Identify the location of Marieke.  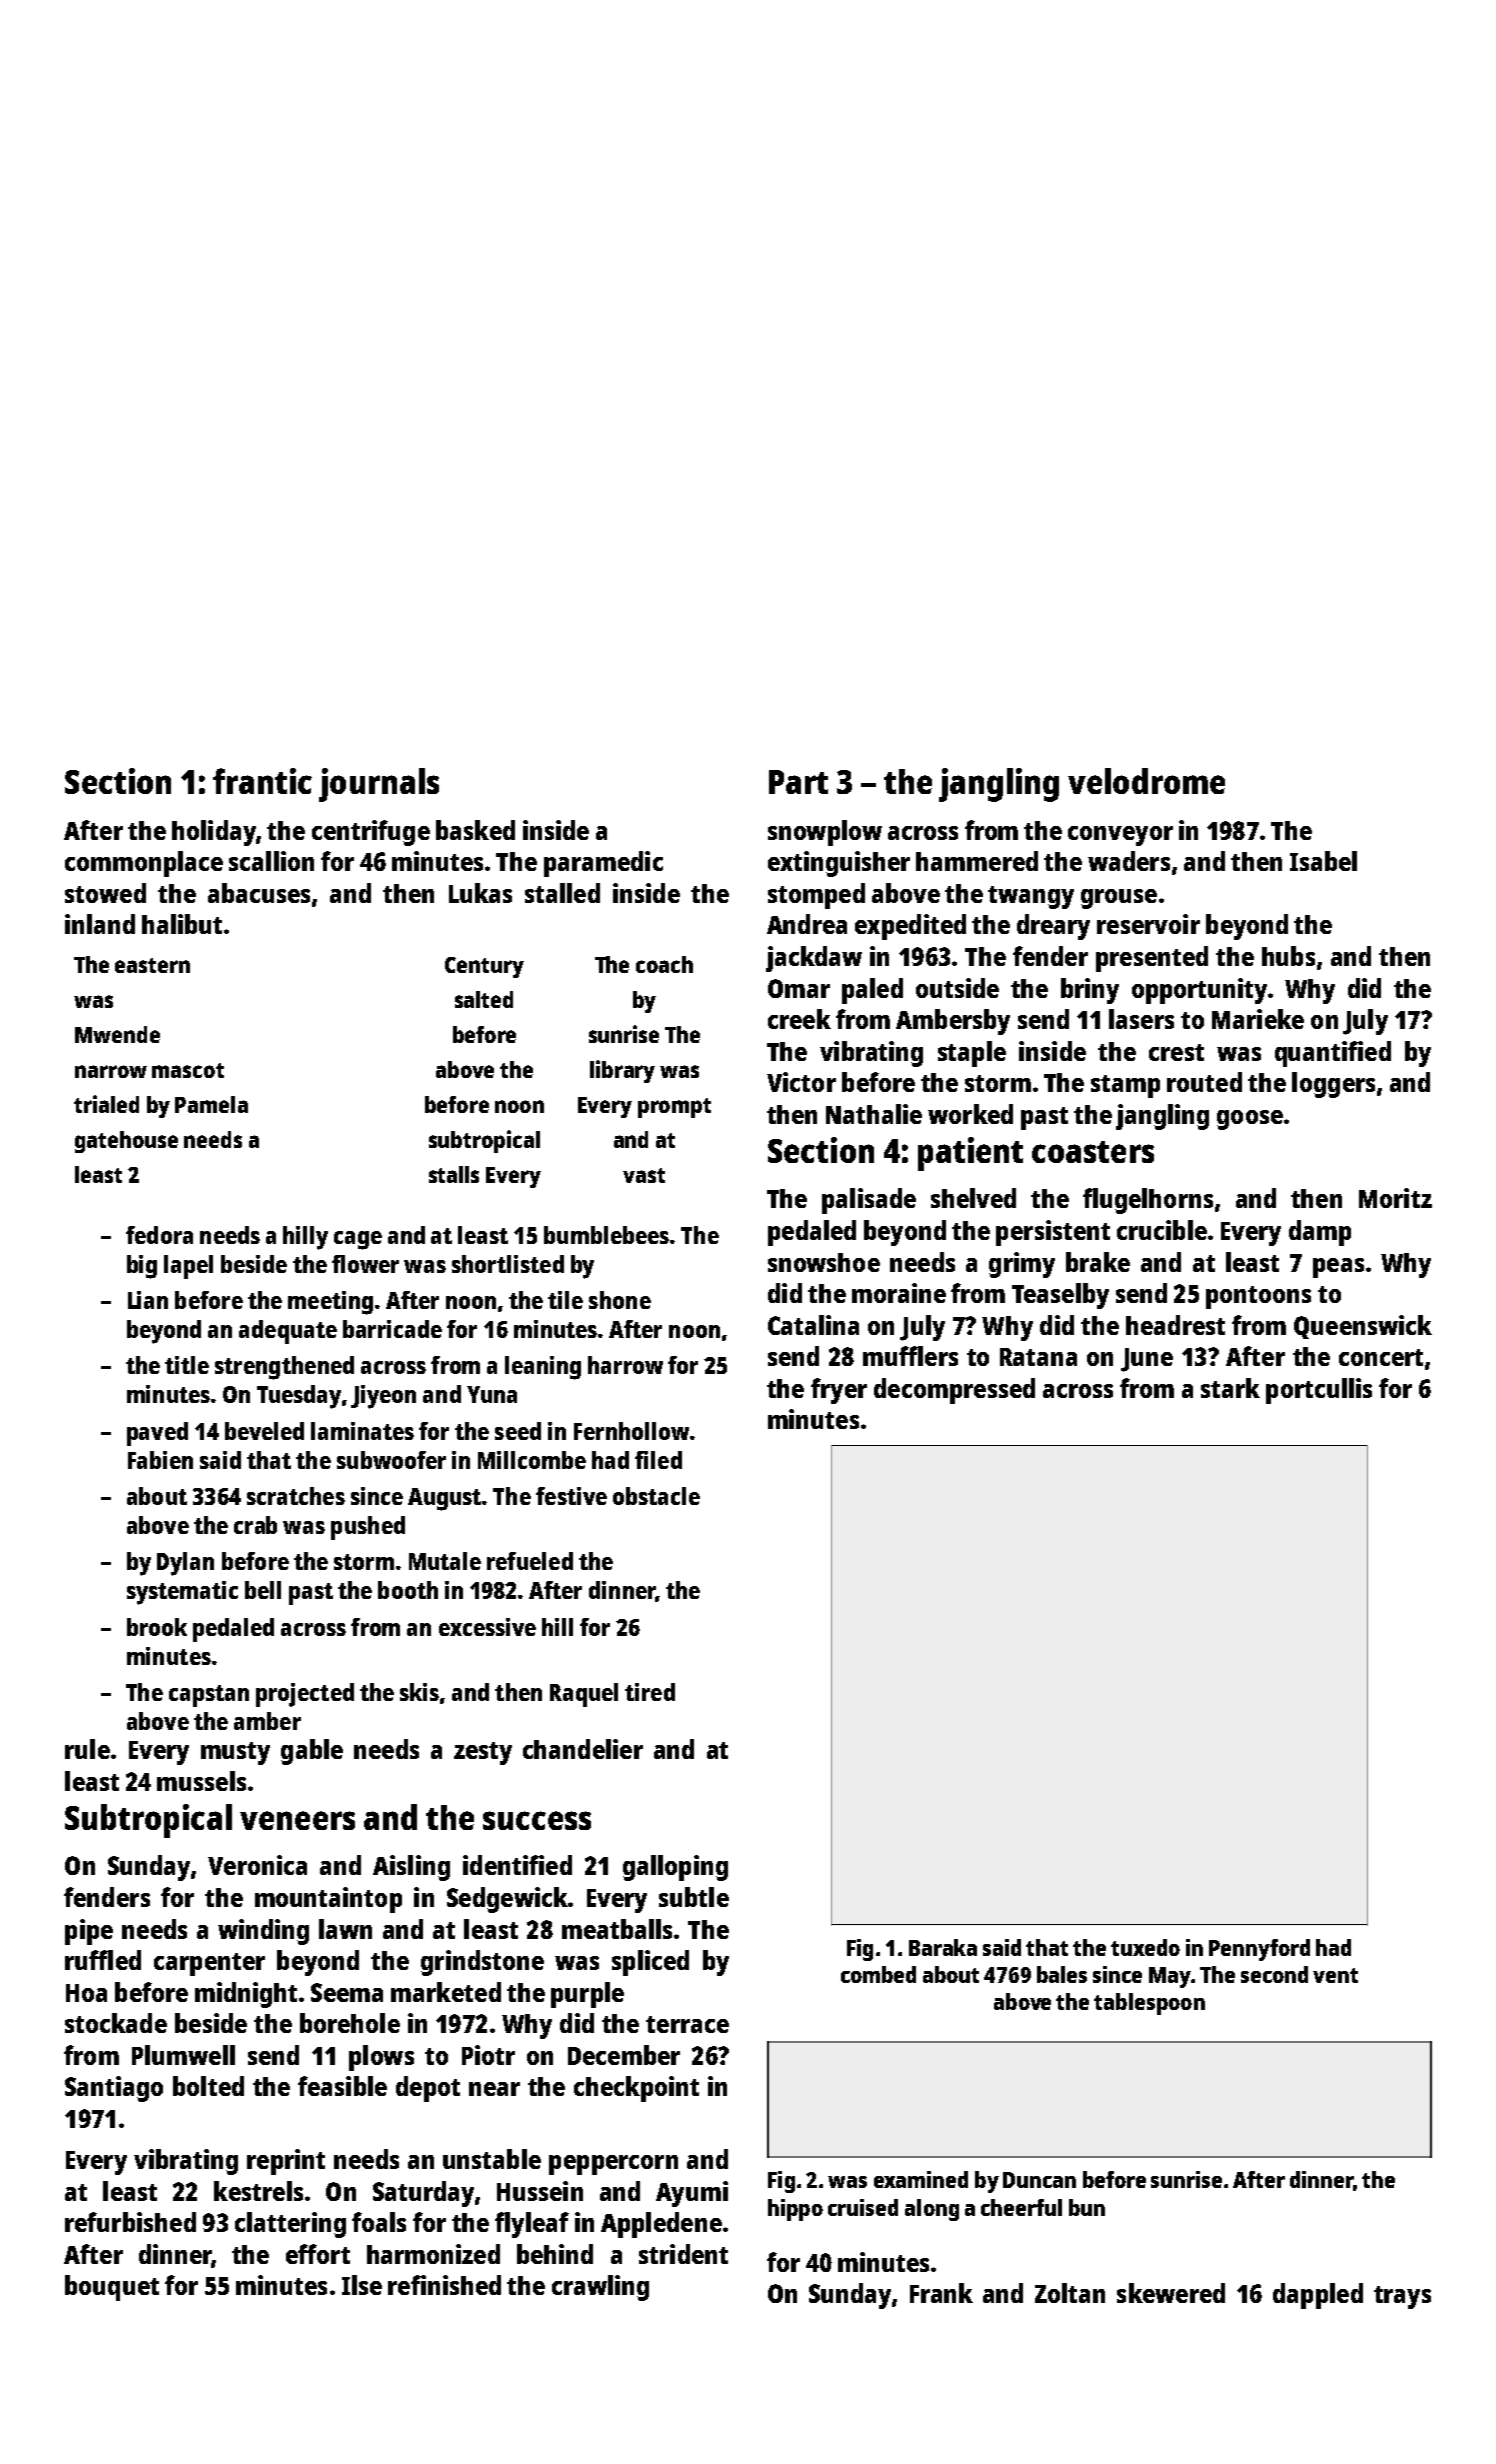
(1258, 1019).
